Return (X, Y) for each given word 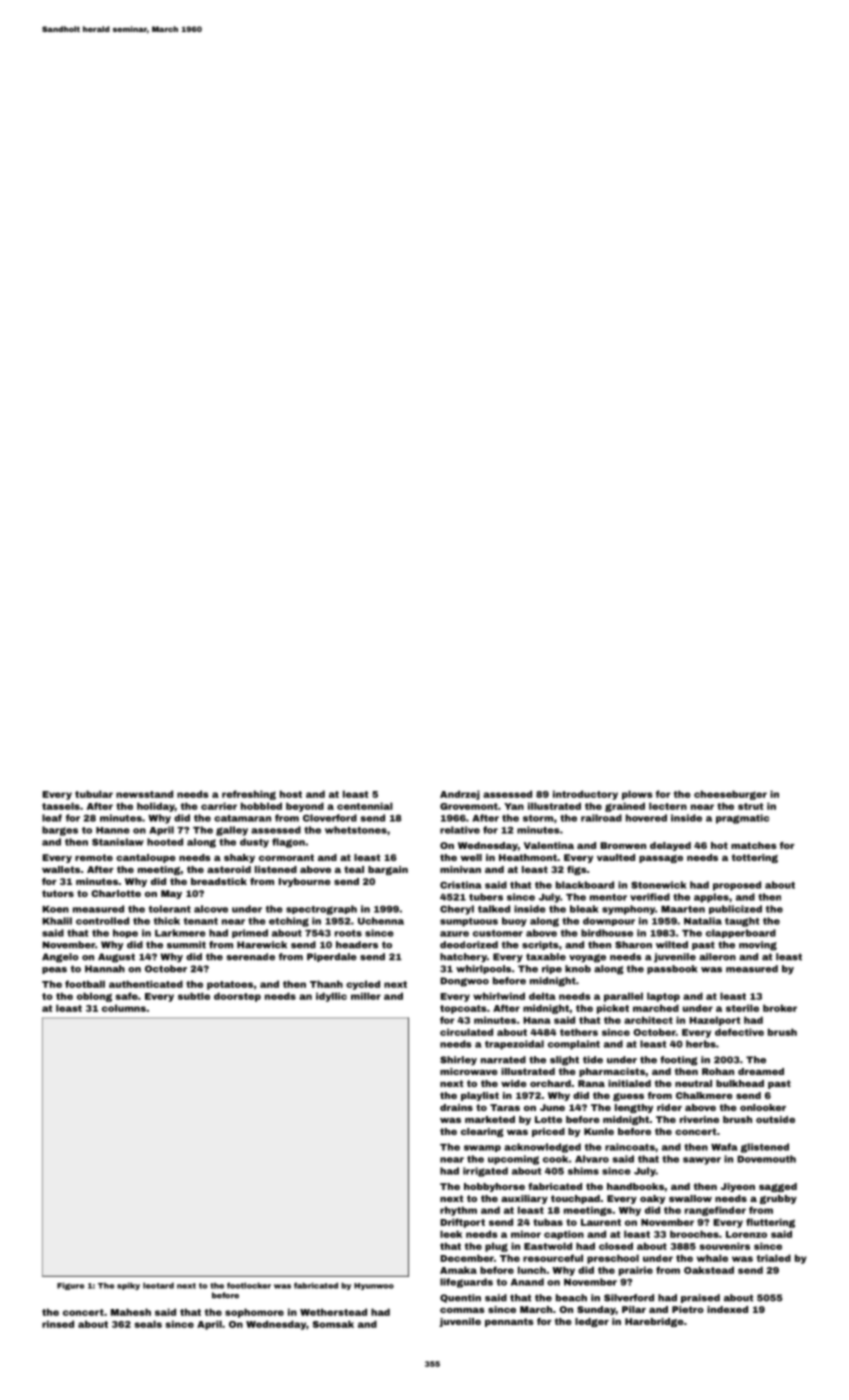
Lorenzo (746, 1234)
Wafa (724, 1147)
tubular (94, 794)
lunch (532, 1270)
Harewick (262, 945)
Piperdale (332, 957)
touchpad (575, 1199)
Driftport (462, 1223)
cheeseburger (730, 795)
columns (124, 1008)
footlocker (249, 1285)
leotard (158, 1285)
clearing (482, 1132)
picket (613, 1009)
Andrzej (460, 795)
